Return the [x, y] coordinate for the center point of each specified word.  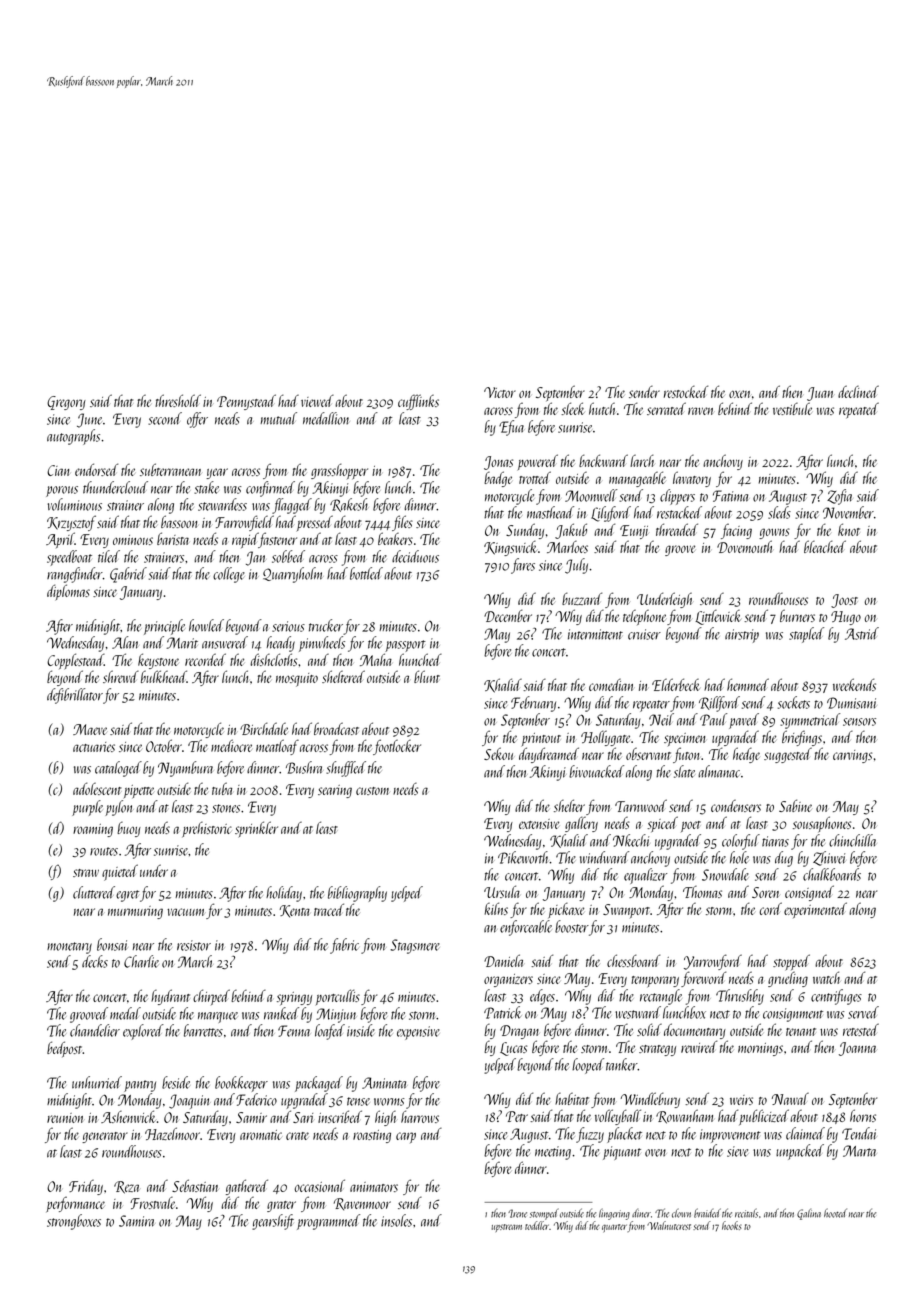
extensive [539, 824]
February [533, 704]
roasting [372, 1136]
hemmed [748, 684]
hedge [746, 755]
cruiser [644, 634]
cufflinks [418, 402]
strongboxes [74, 1222]
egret [127, 896]
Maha [376, 659]
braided [707, 1213]
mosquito [297, 680]
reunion [65, 1118]
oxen [739, 394]
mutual [278, 418]
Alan [125, 642]
